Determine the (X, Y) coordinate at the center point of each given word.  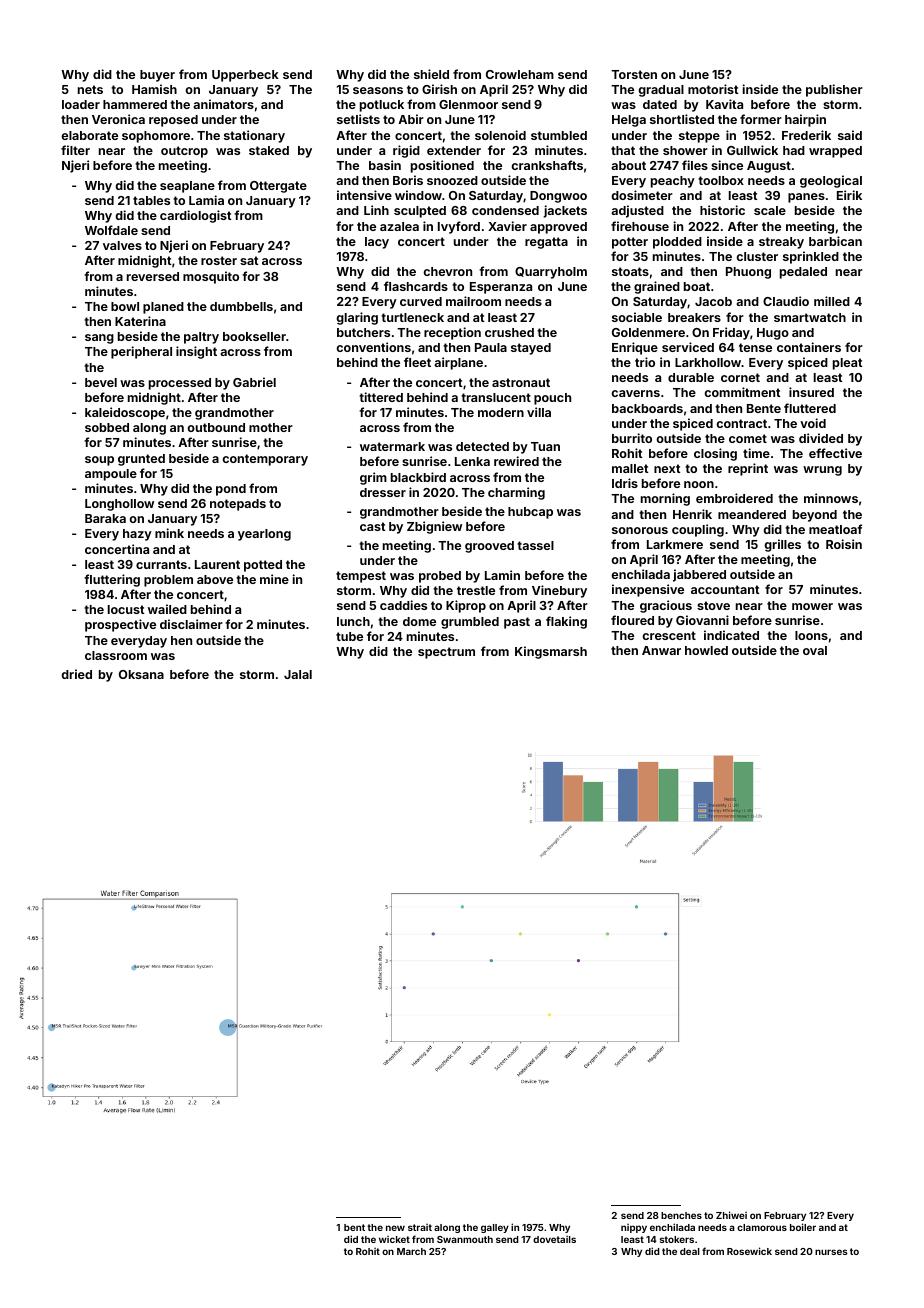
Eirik (849, 195)
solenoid (500, 135)
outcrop (184, 152)
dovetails (554, 1239)
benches (681, 1215)
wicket (394, 1239)
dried (76, 674)
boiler (803, 1227)
